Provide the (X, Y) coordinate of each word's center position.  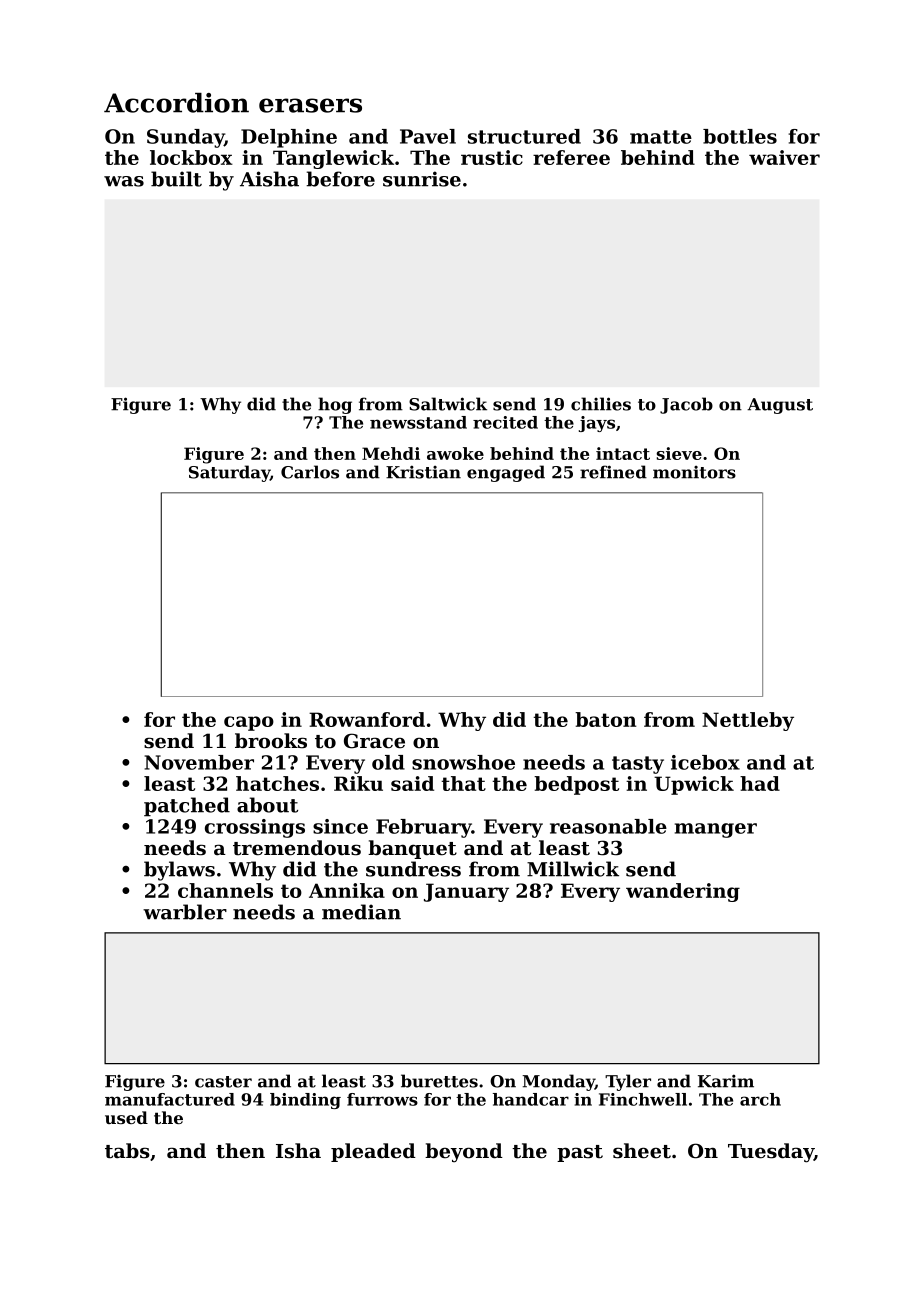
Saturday (229, 473)
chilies (601, 404)
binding (305, 1101)
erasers (310, 105)
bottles (740, 136)
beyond (464, 1153)
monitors (694, 472)
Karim (726, 1081)
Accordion (176, 103)
